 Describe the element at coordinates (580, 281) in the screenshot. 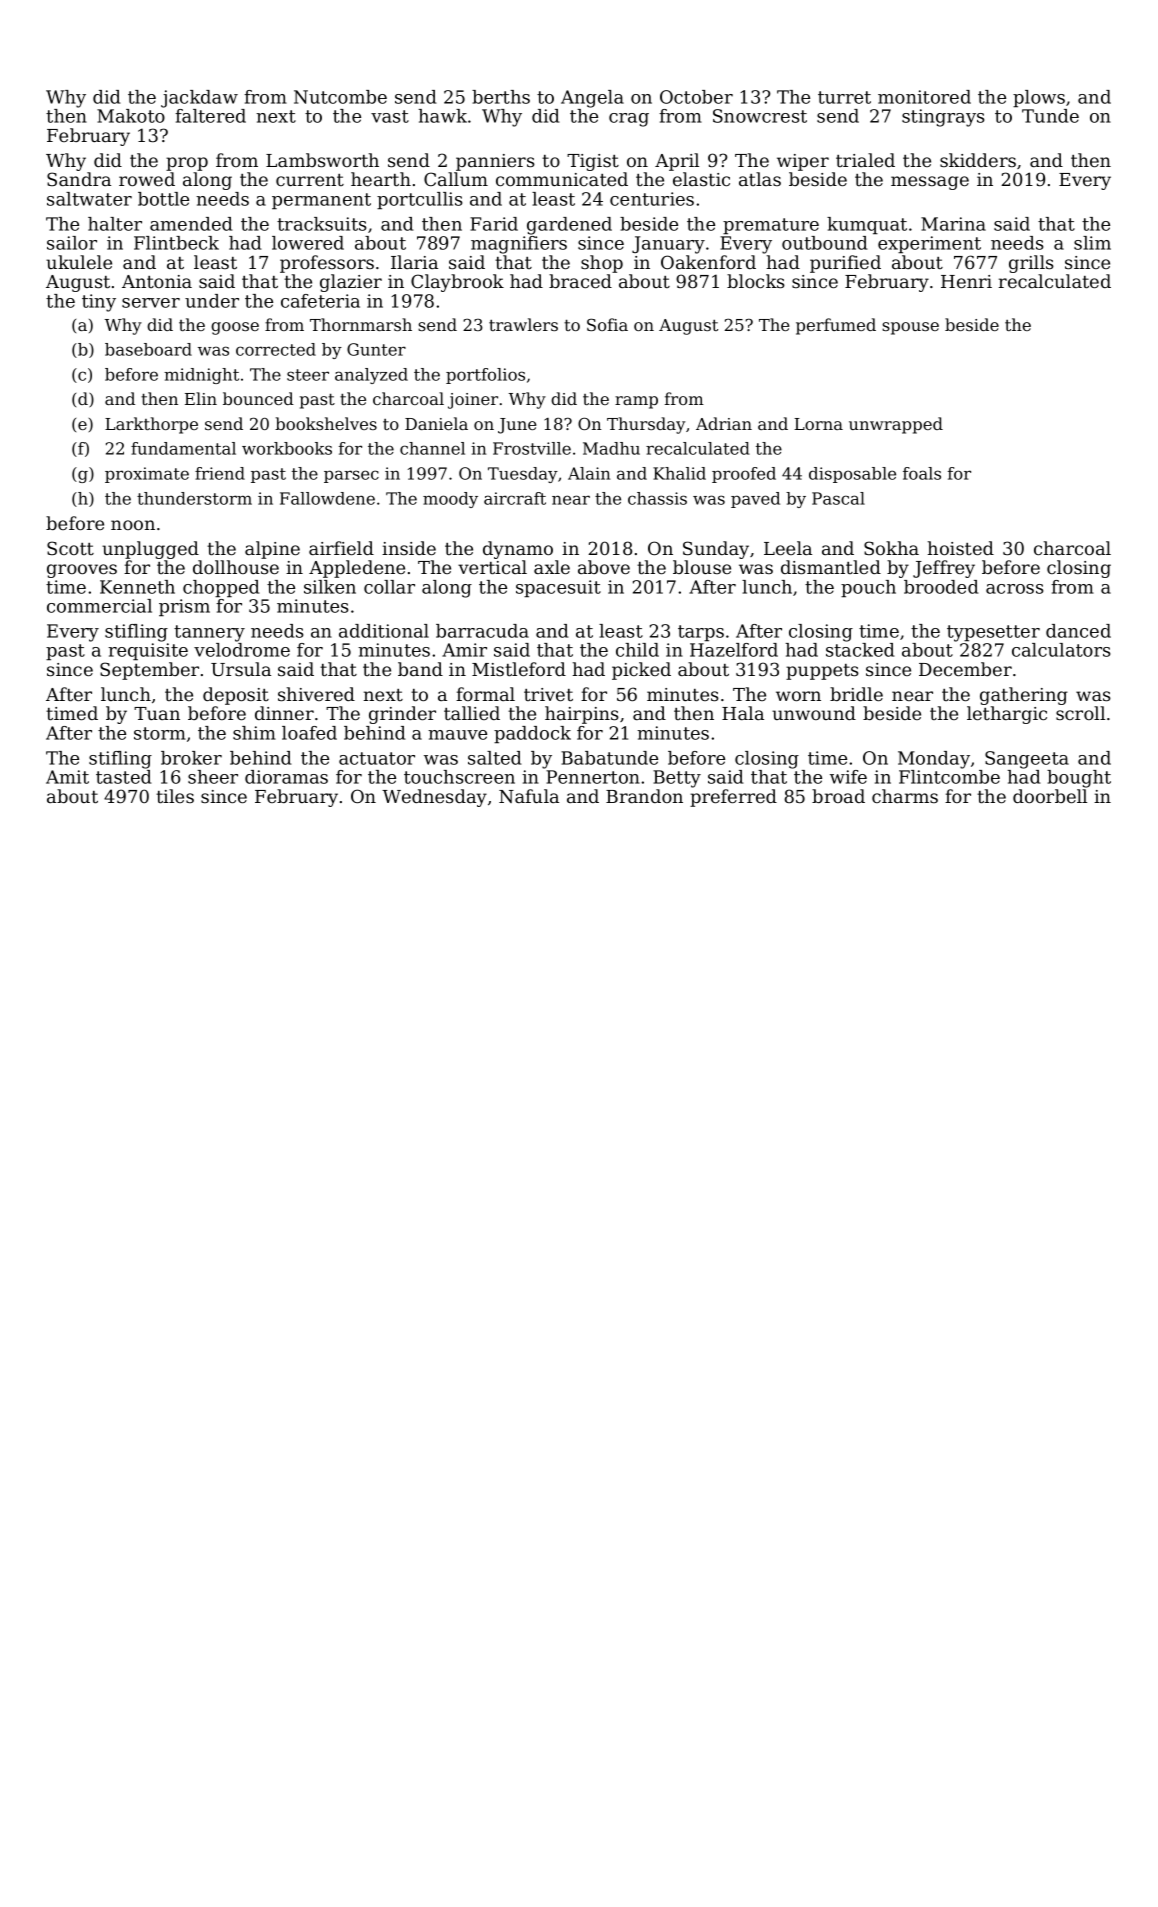

I see `braced` at that location.
